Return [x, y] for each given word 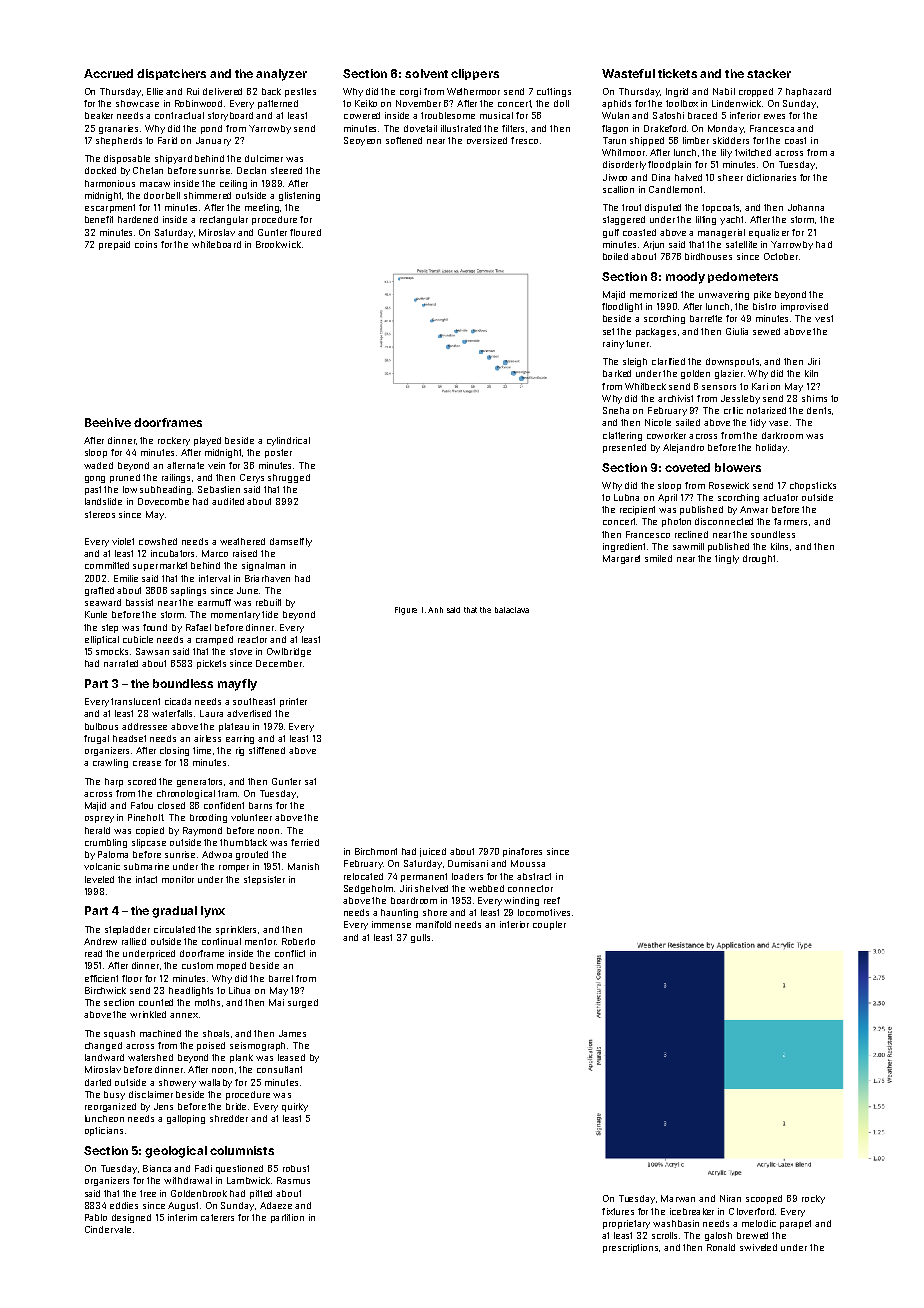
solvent [426, 73]
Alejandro [683, 448]
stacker [769, 73]
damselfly [291, 542]
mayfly [237, 685]
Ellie [155, 91]
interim [182, 1217]
